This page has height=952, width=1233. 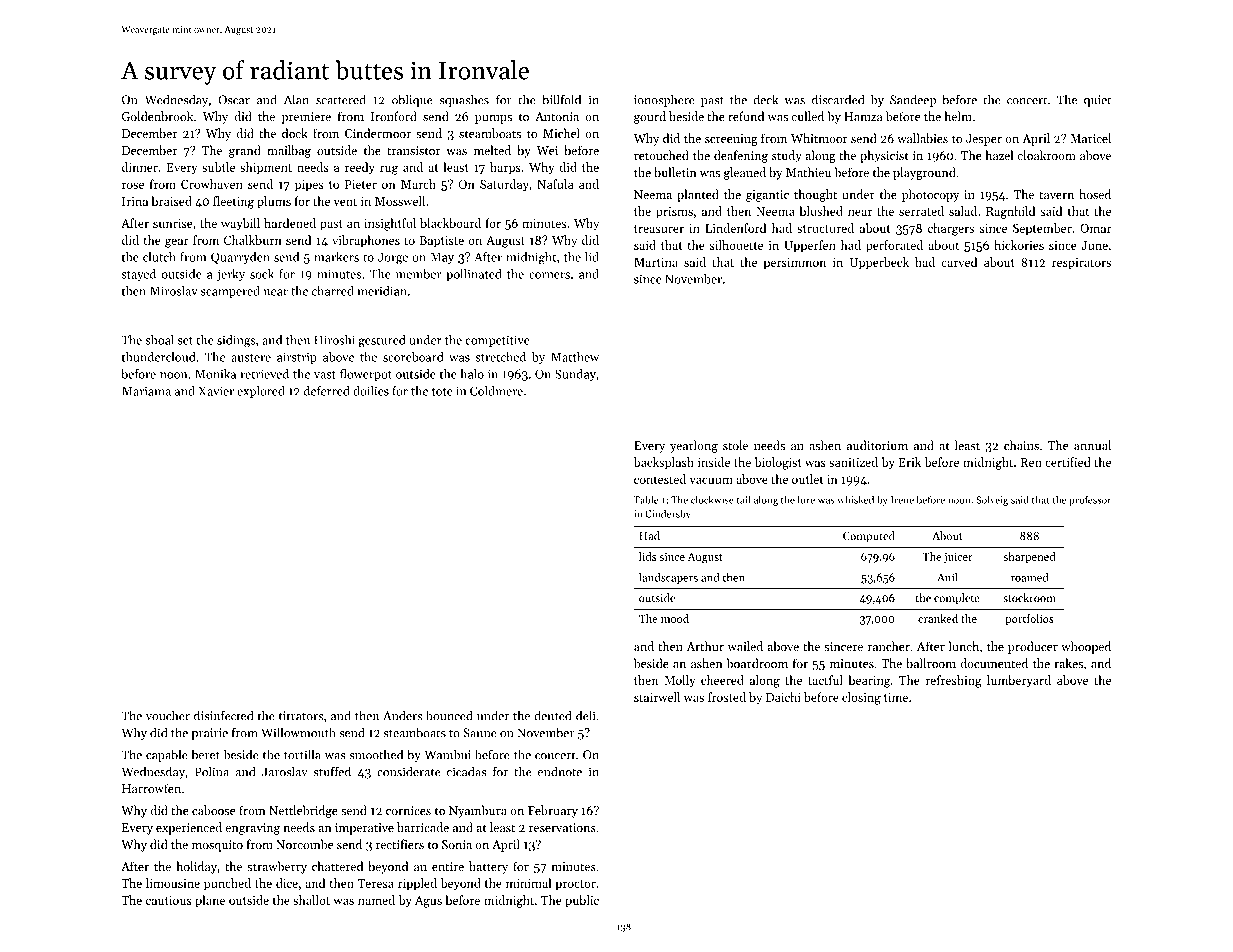 What do you see at coordinates (561, 133) in the page?
I see `Michel` at bounding box center [561, 133].
